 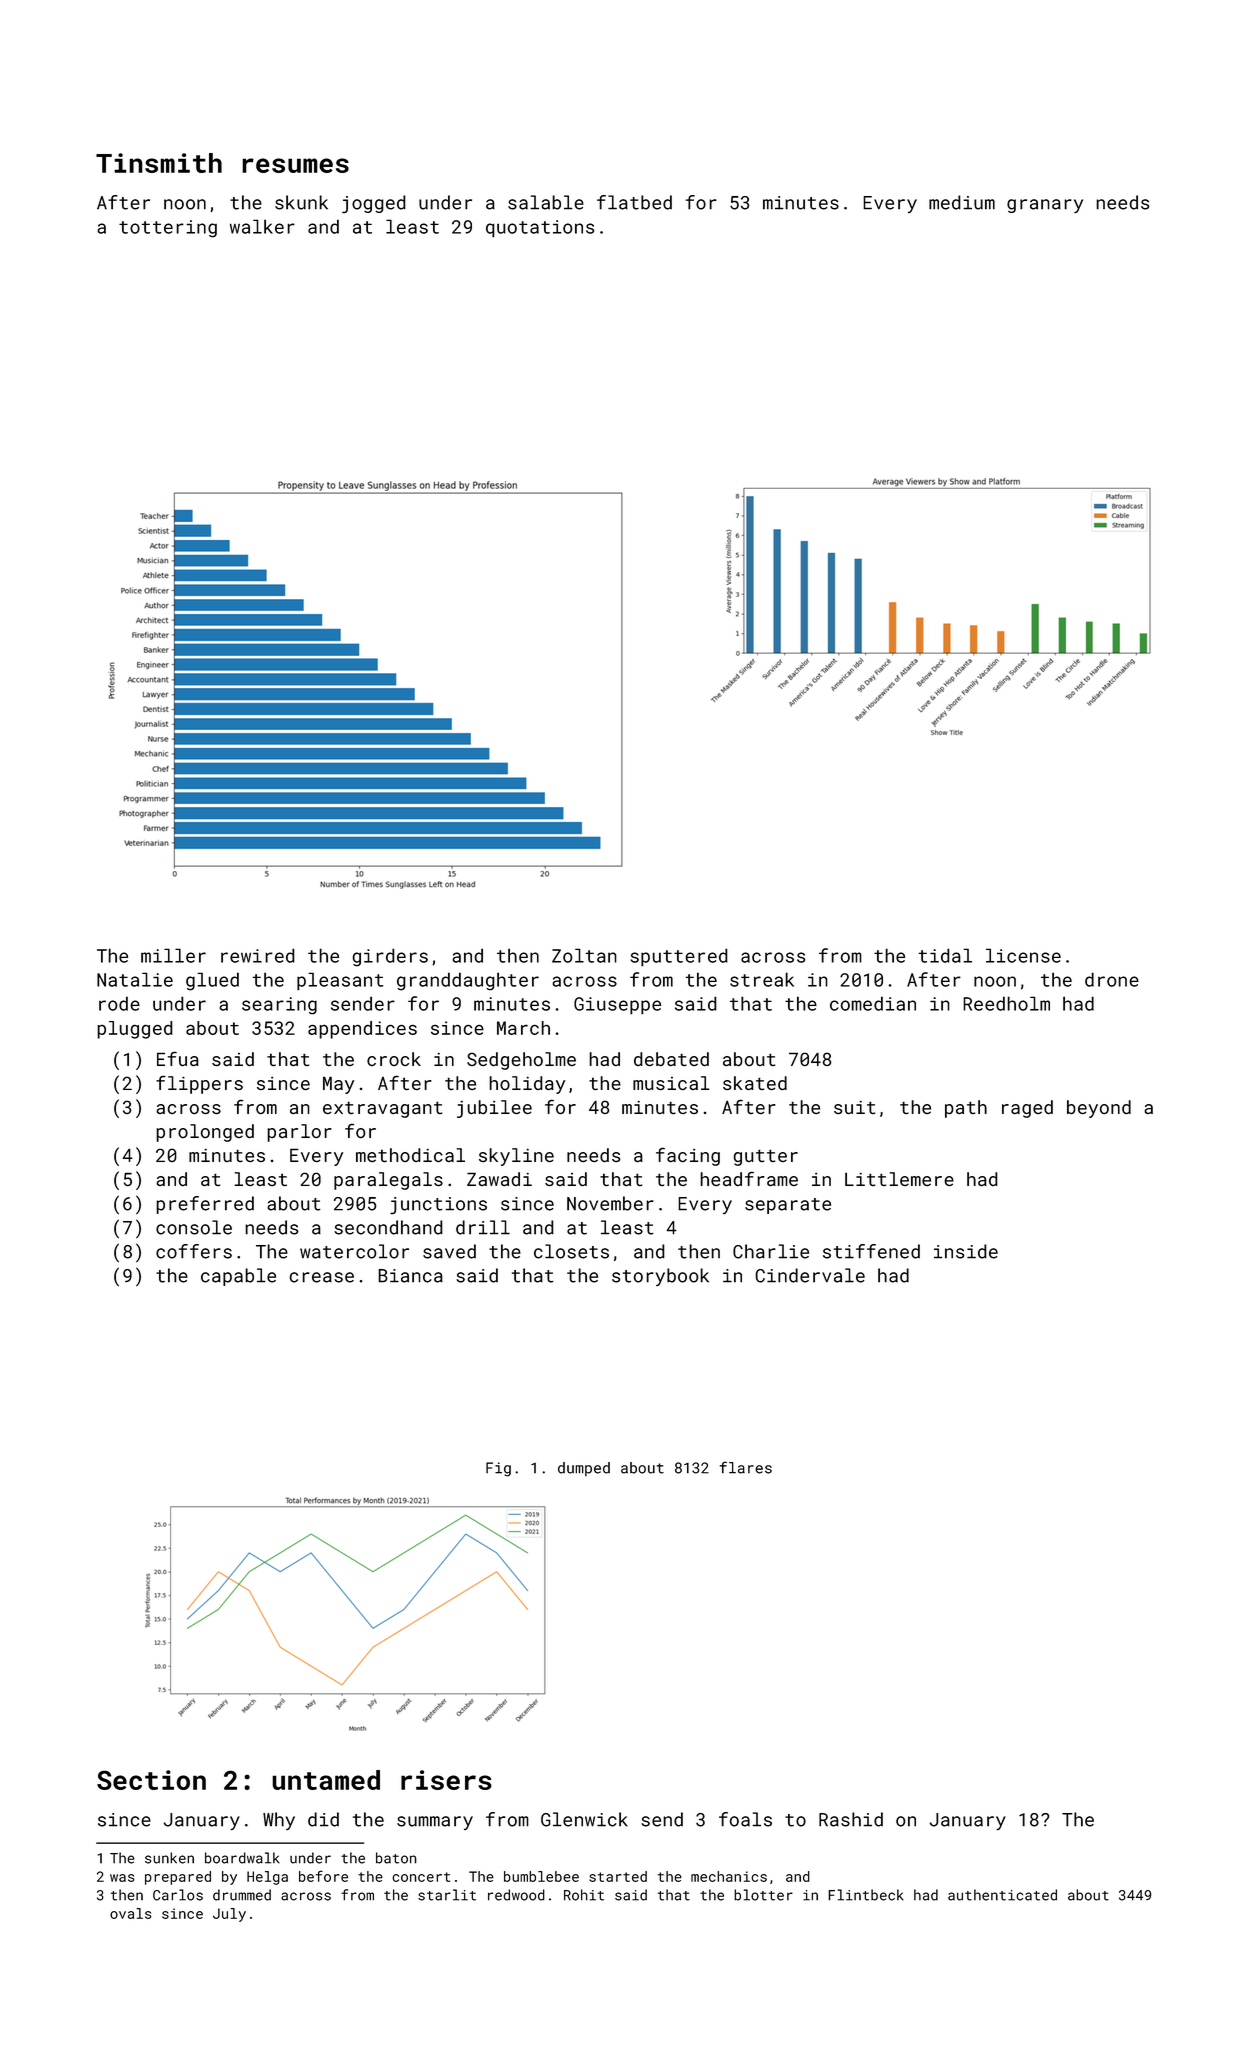 I want to click on miller, so click(x=173, y=955).
